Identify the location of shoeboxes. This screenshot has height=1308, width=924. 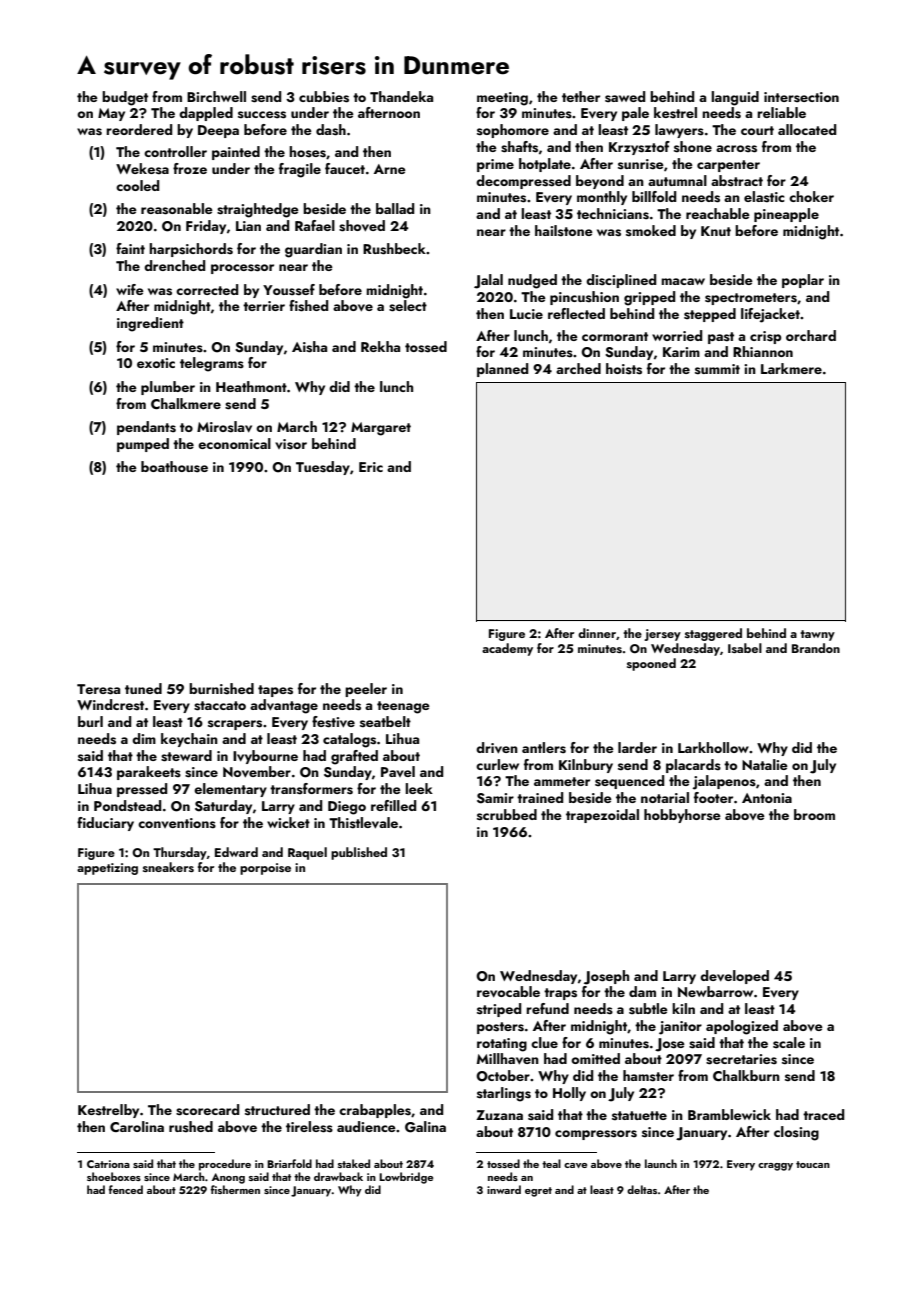
(114, 1176).
